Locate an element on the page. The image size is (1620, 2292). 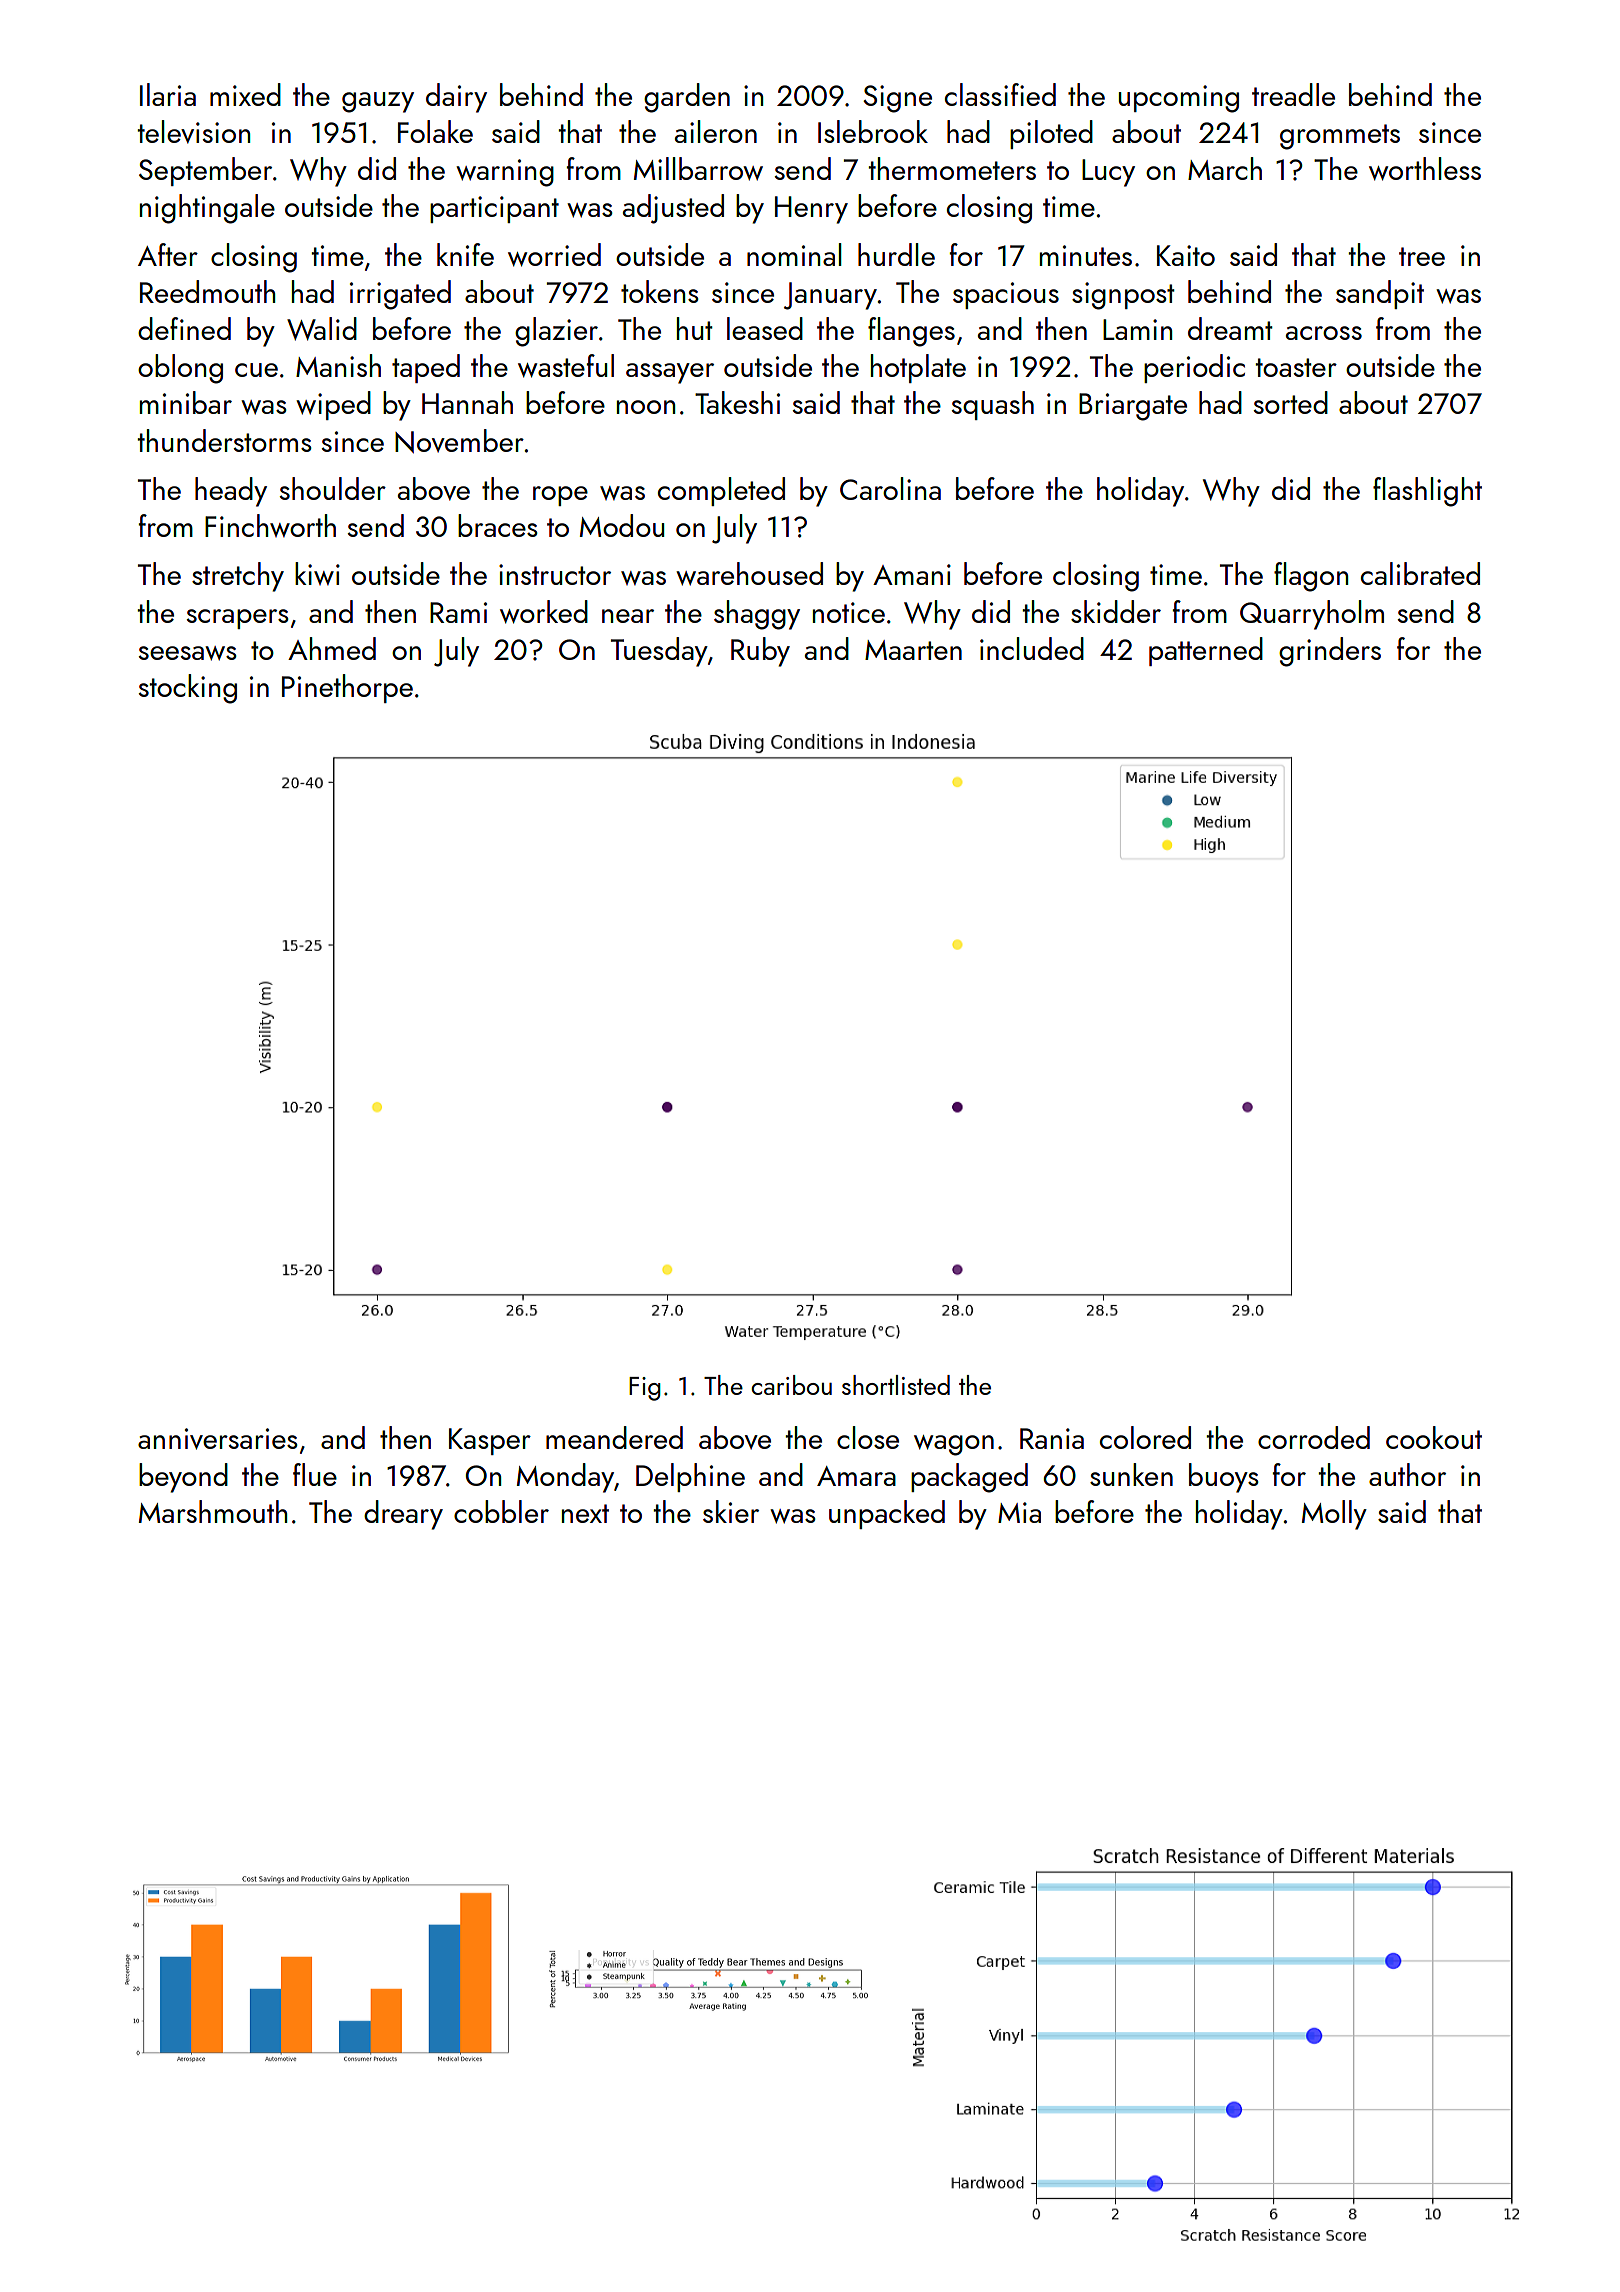
included is located at coordinates (1032, 648).
